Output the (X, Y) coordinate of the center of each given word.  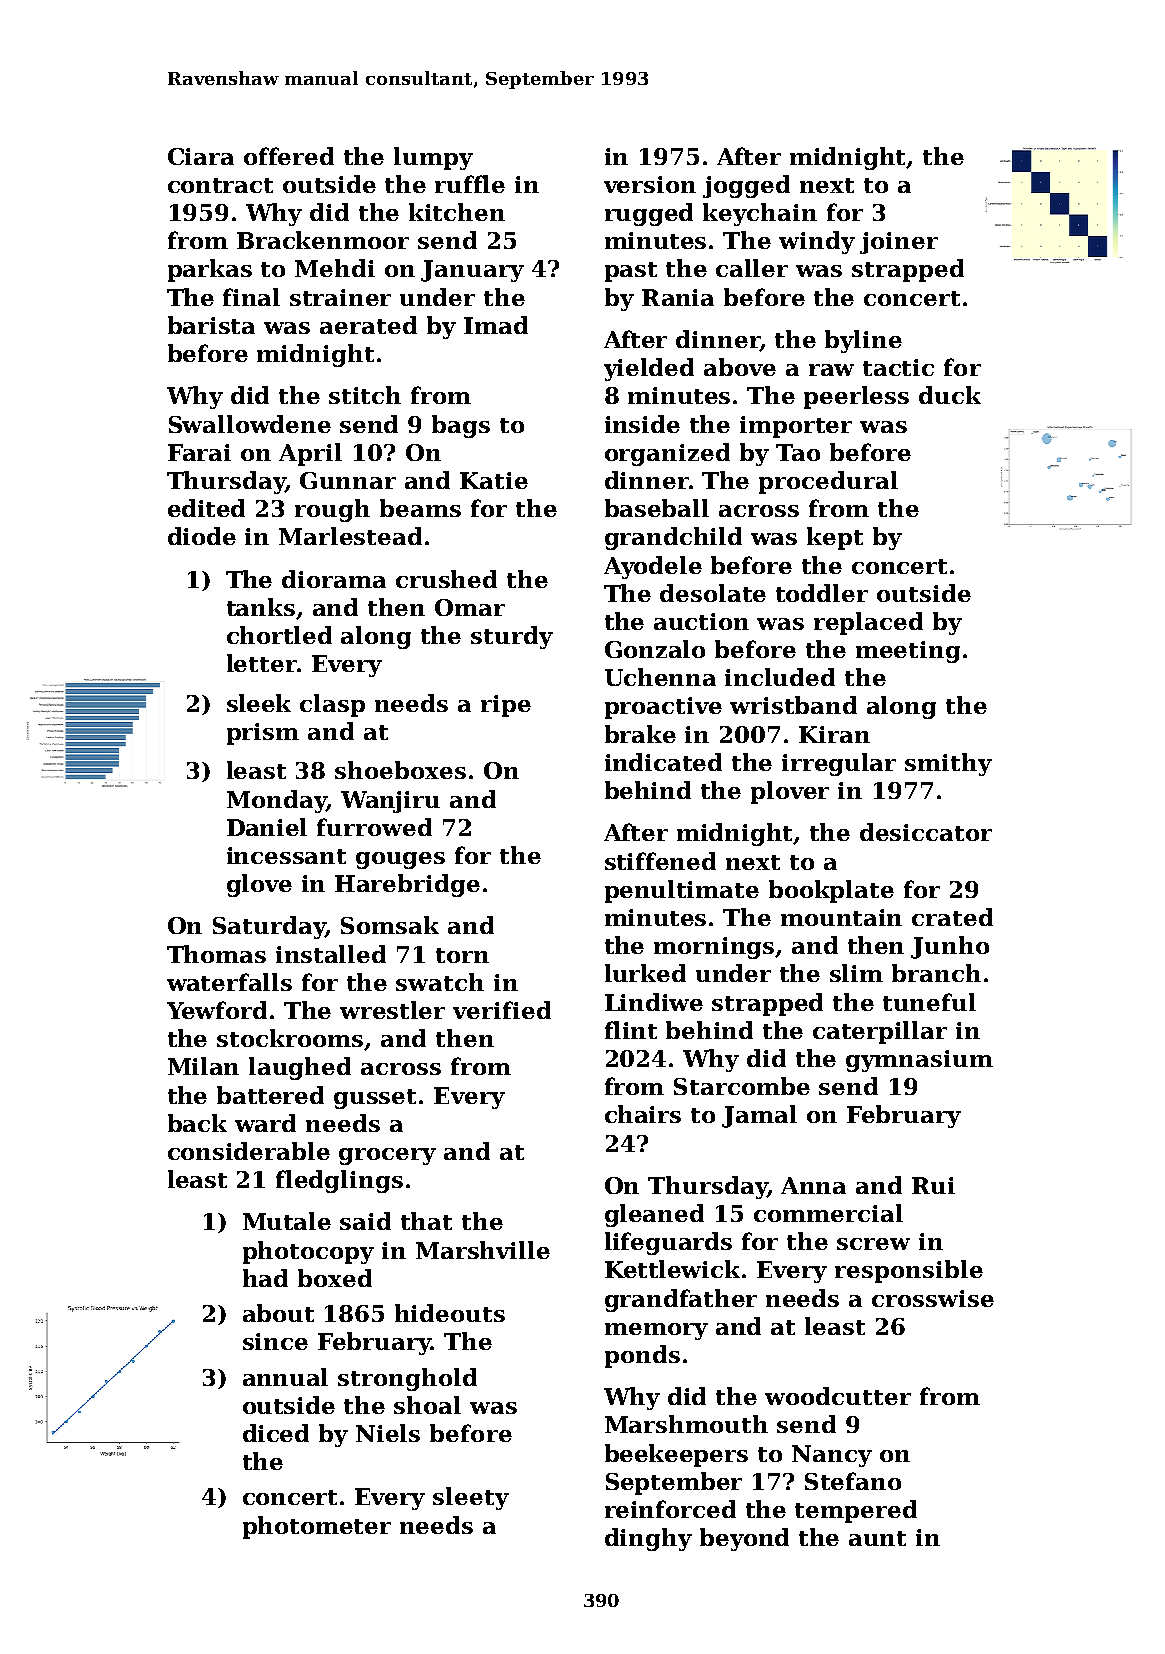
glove (259, 885)
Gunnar (348, 480)
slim (856, 973)
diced (276, 1433)
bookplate (831, 891)
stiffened (660, 861)
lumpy (433, 158)
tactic (898, 367)
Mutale (287, 1221)
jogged (746, 186)
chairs (643, 1114)
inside (642, 424)
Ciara (201, 156)
